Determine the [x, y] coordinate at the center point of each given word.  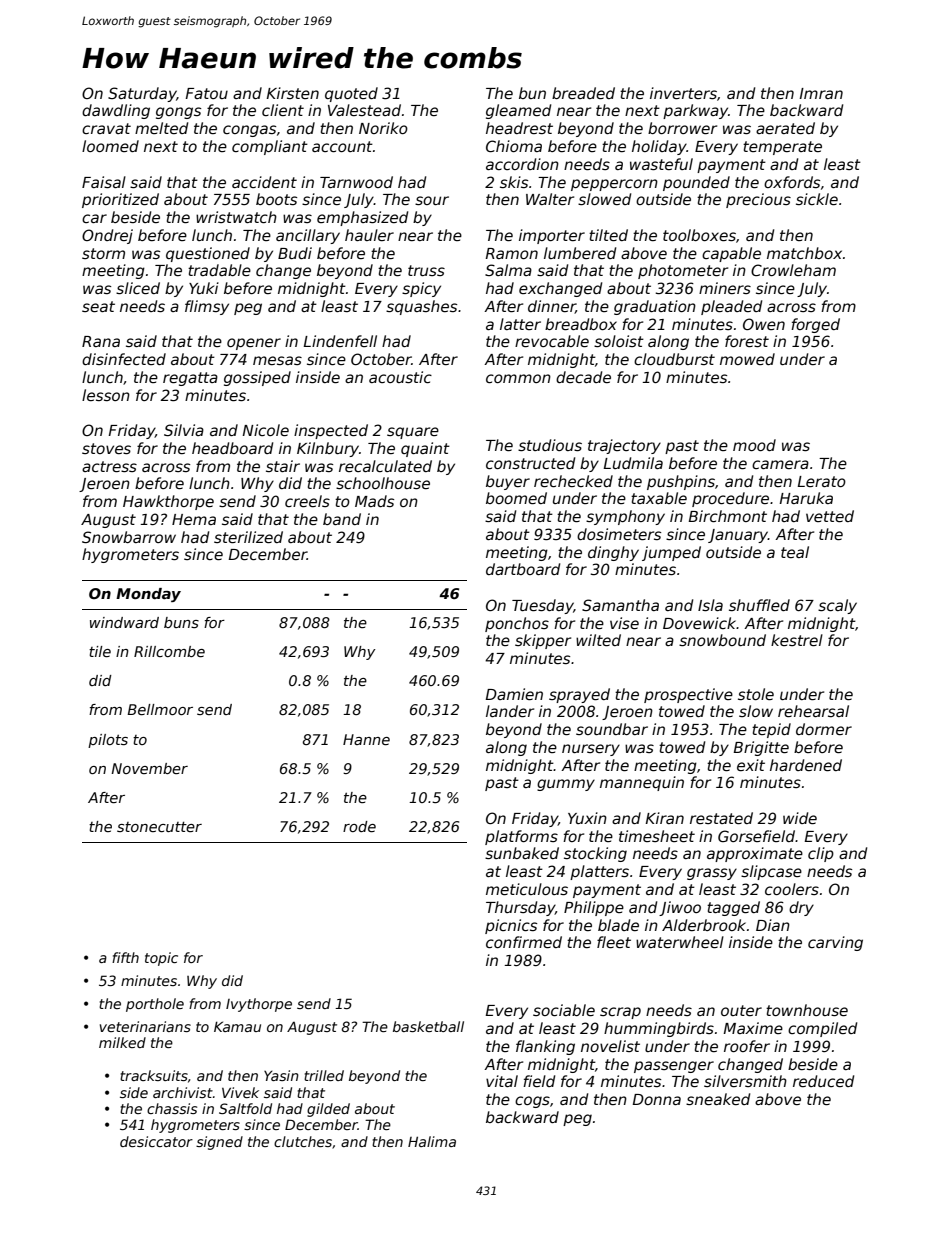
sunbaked [522, 853]
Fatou [206, 93]
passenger [674, 1067]
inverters [683, 93]
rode [359, 826]
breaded [583, 93]
